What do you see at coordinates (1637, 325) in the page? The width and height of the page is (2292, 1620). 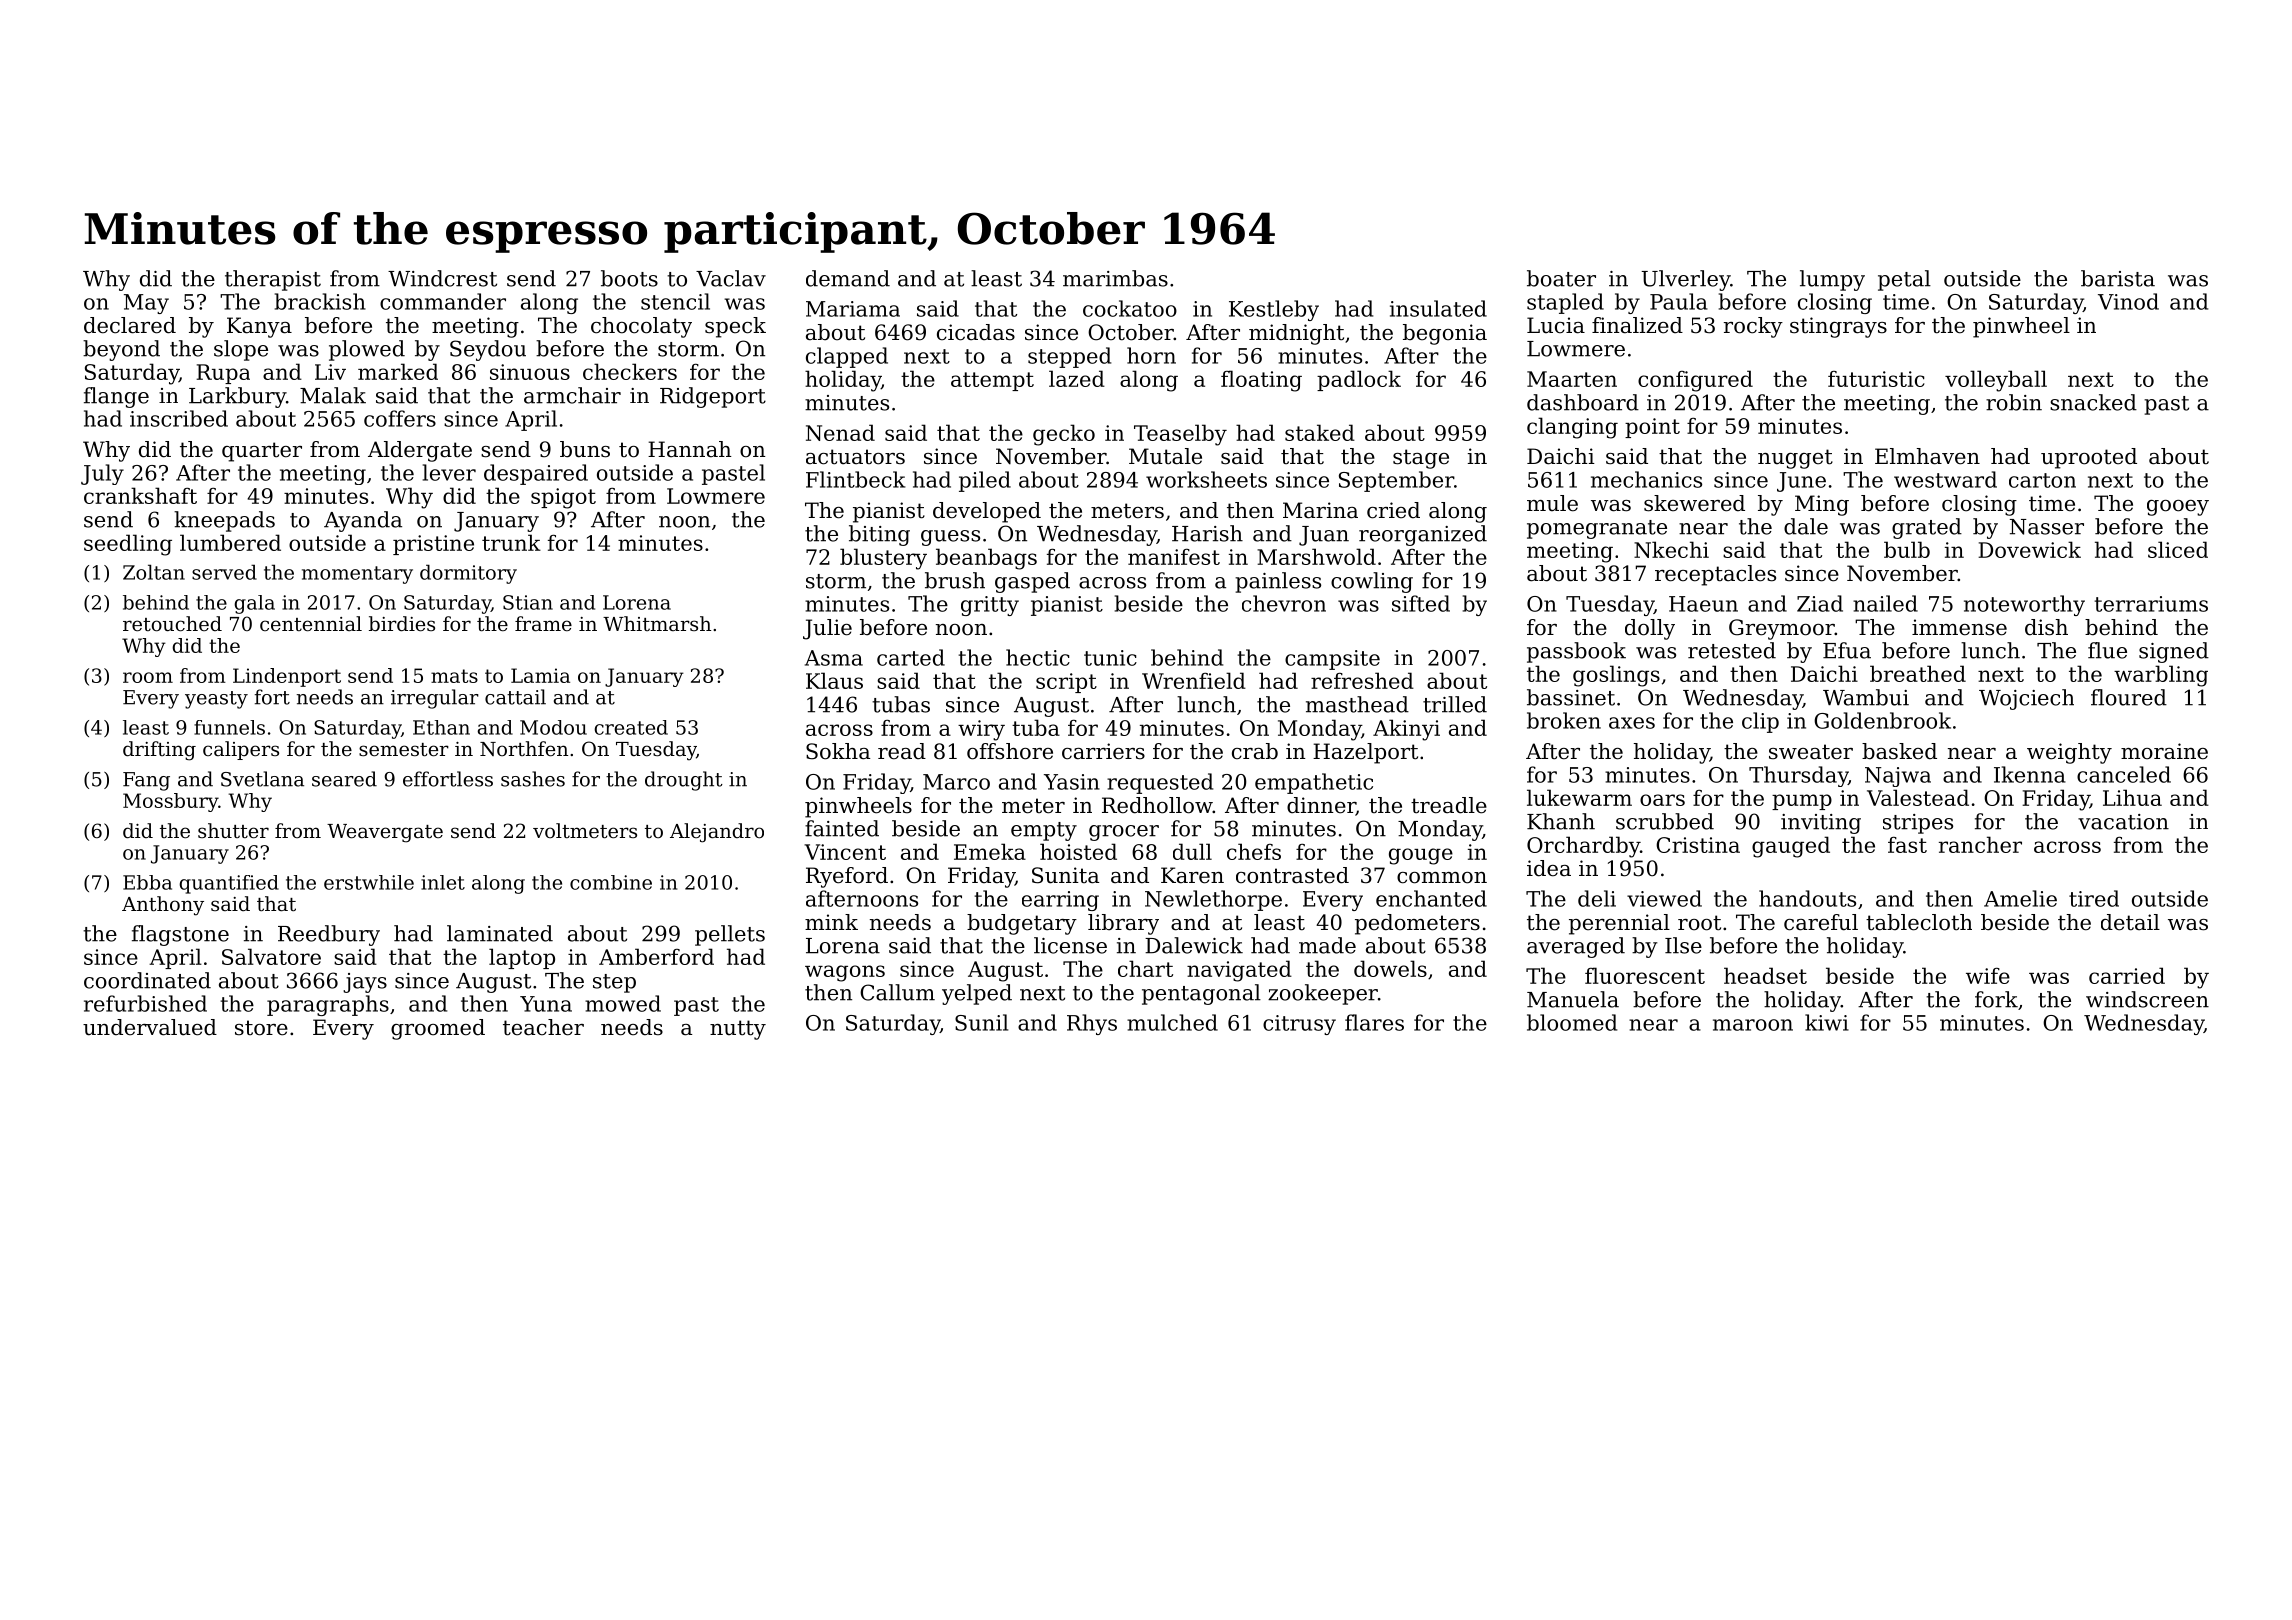 I see `finalized` at bounding box center [1637, 325].
